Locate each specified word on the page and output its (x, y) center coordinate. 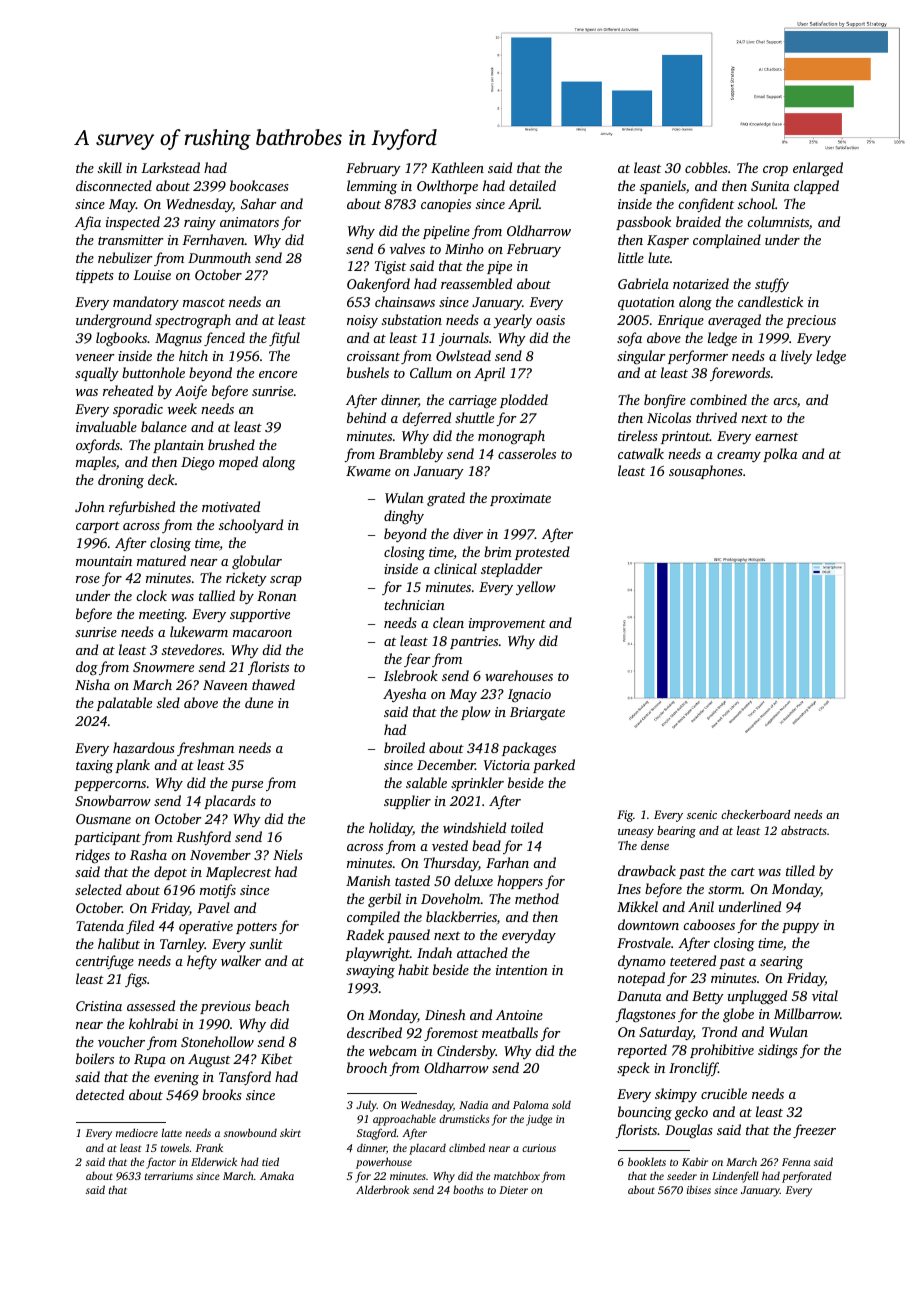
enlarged (818, 169)
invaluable (106, 426)
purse (247, 786)
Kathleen (457, 167)
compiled (373, 918)
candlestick (770, 301)
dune (259, 702)
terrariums (169, 1176)
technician (414, 604)
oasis (550, 320)
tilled (800, 870)
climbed (467, 1147)
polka (780, 455)
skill (110, 167)
